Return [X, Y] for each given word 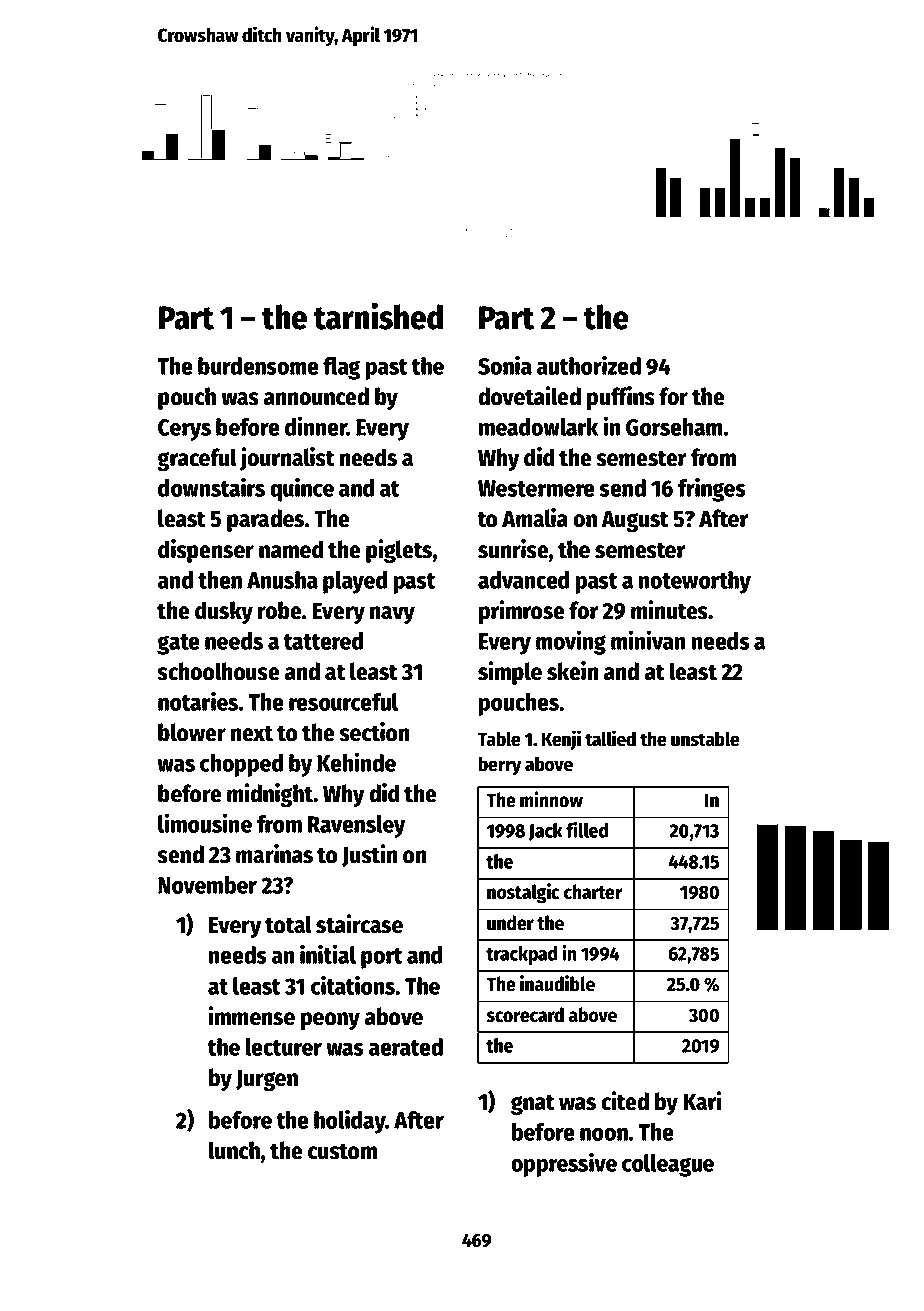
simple [510, 673]
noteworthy [695, 582]
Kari [702, 1101]
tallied [610, 738]
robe [280, 610]
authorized [589, 365]
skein [572, 671]
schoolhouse [218, 671]
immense [251, 1016]
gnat [533, 1104]
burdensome [258, 366]
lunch [234, 1150]
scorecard [525, 1015]
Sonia [505, 365]
